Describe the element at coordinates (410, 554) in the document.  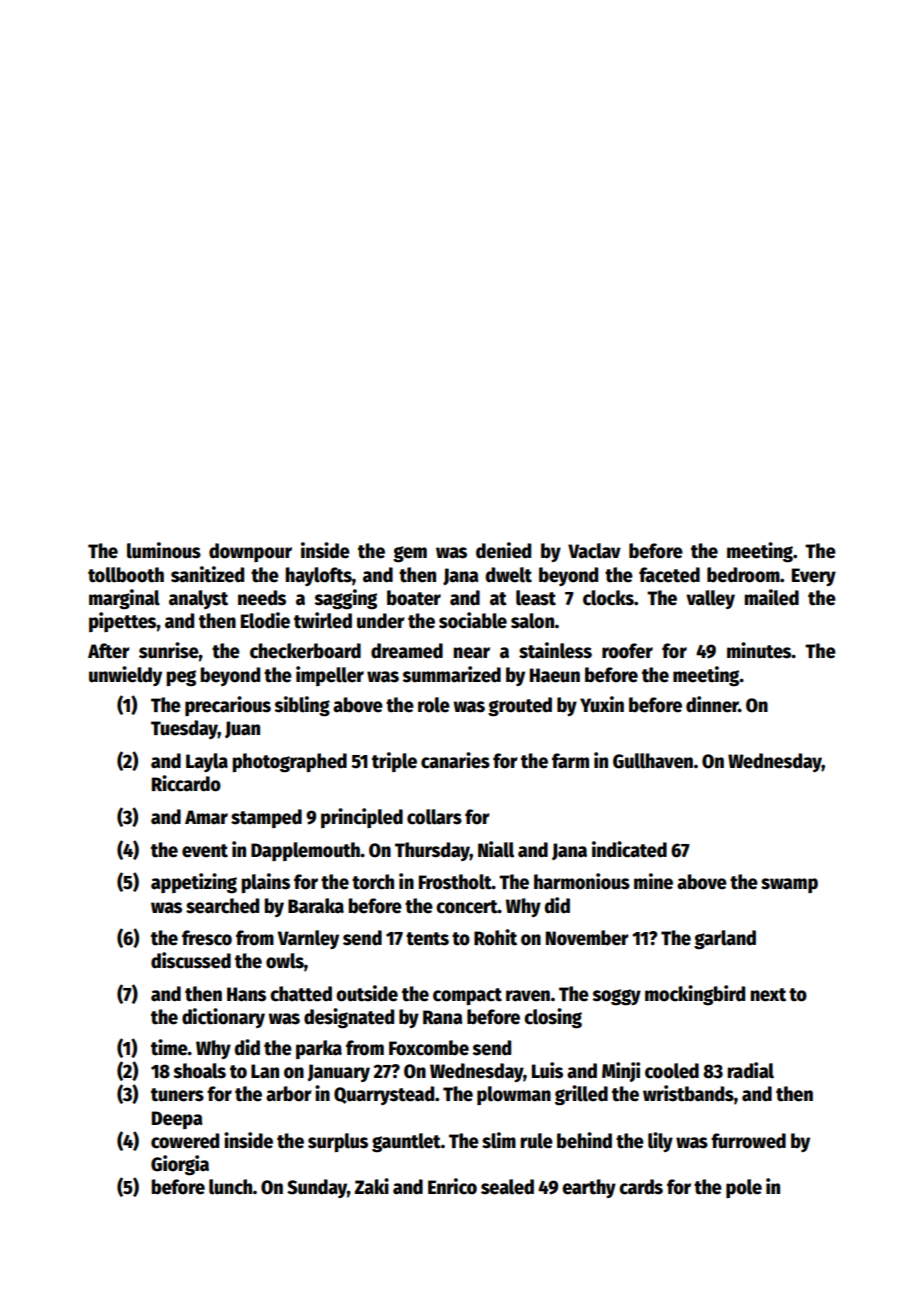
I see `gem` at that location.
